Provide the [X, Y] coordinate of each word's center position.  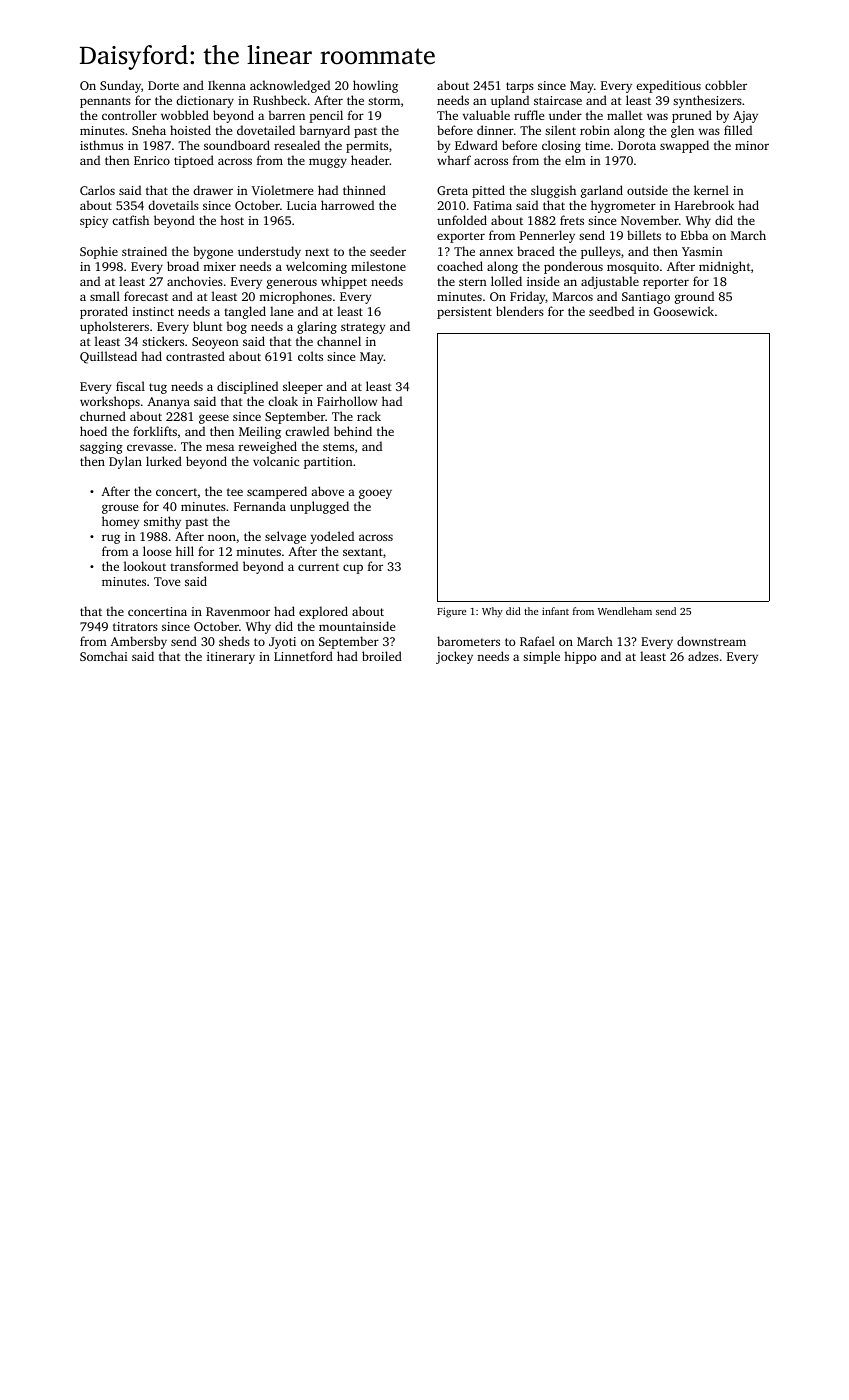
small [105, 296]
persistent [464, 313]
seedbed [611, 311]
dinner [495, 130]
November [650, 220]
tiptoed [194, 161]
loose [157, 551]
